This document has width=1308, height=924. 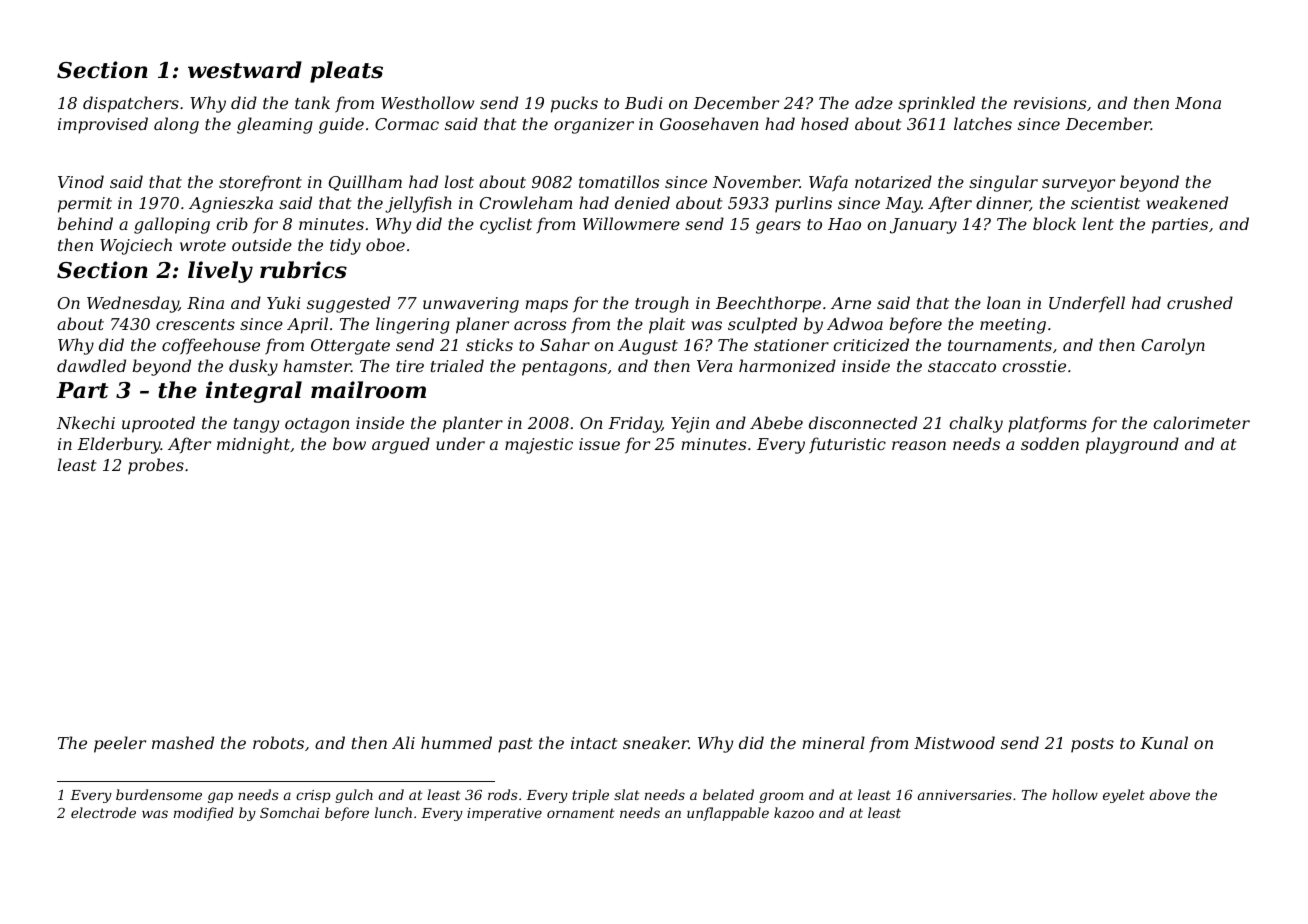 I want to click on robots, so click(x=278, y=742).
